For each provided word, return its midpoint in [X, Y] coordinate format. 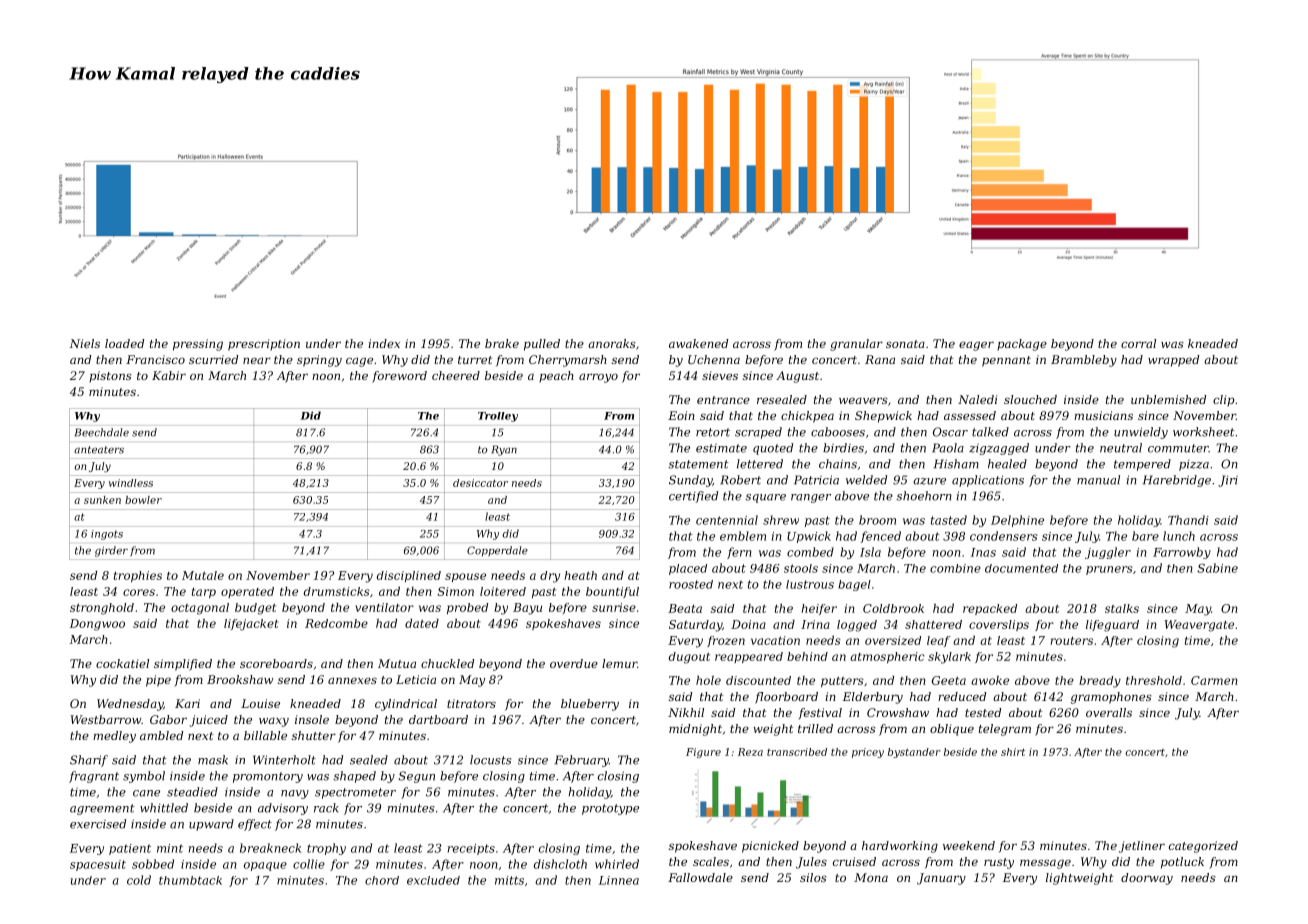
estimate [721, 448]
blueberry [590, 705]
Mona [871, 877]
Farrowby [1182, 553]
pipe [158, 681]
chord [382, 880]
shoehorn [924, 496]
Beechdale [102, 432]
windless [131, 483]
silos [813, 877]
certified [693, 497]
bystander [914, 753]
